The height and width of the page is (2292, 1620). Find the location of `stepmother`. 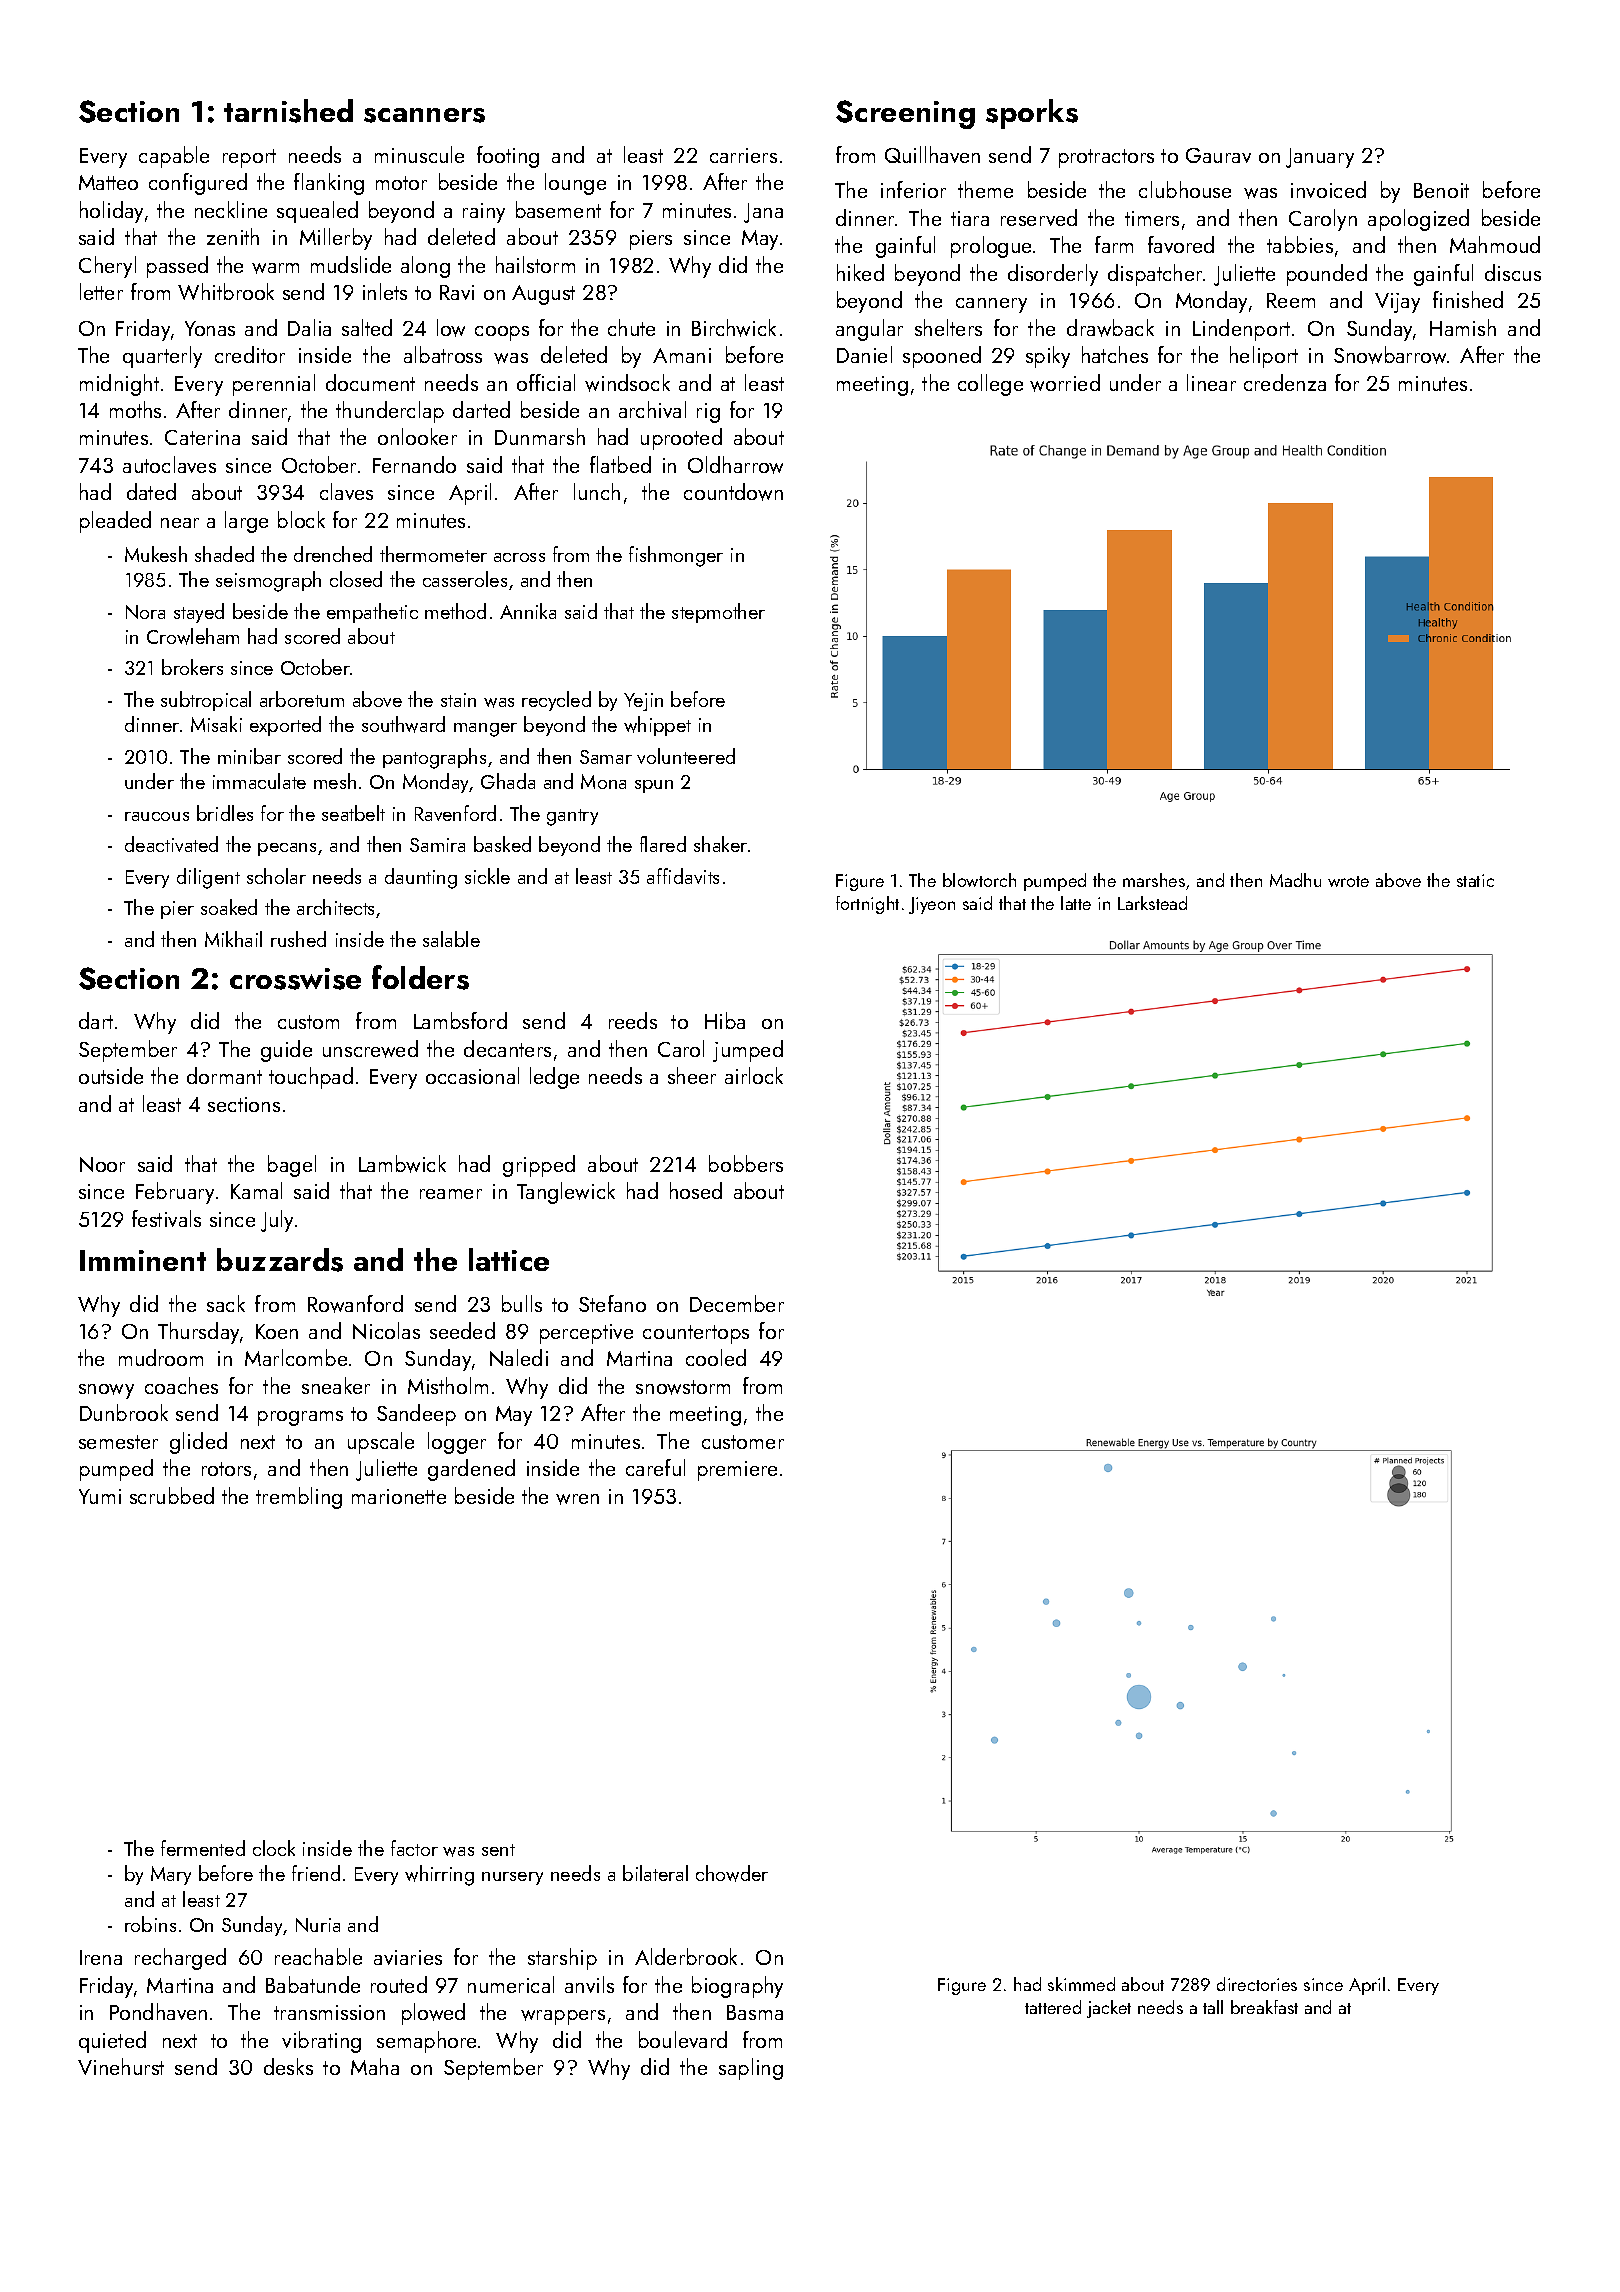

stepmother is located at coordinates (718, 613).
